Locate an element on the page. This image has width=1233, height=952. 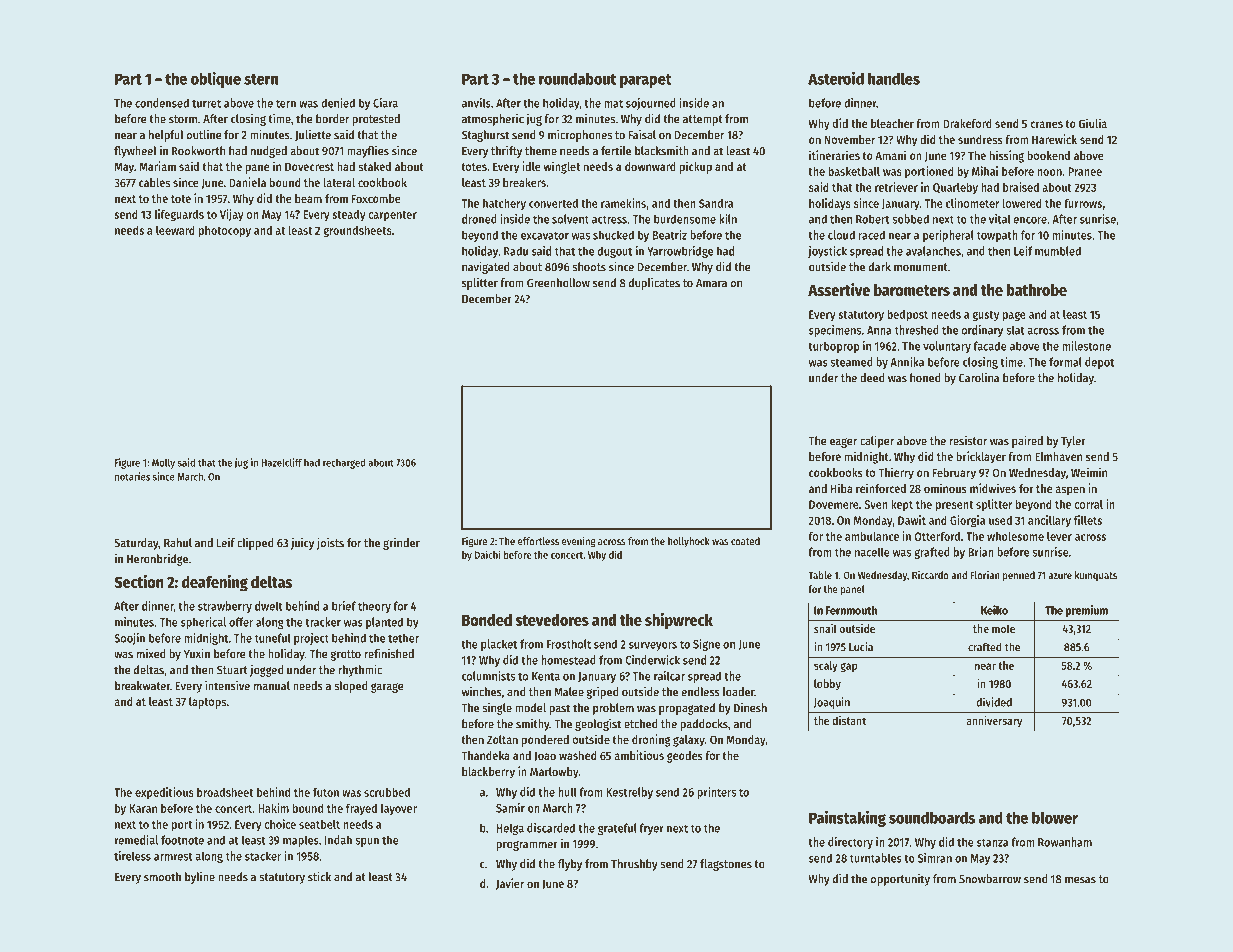
Helga is located at coordinates (510, 829).
